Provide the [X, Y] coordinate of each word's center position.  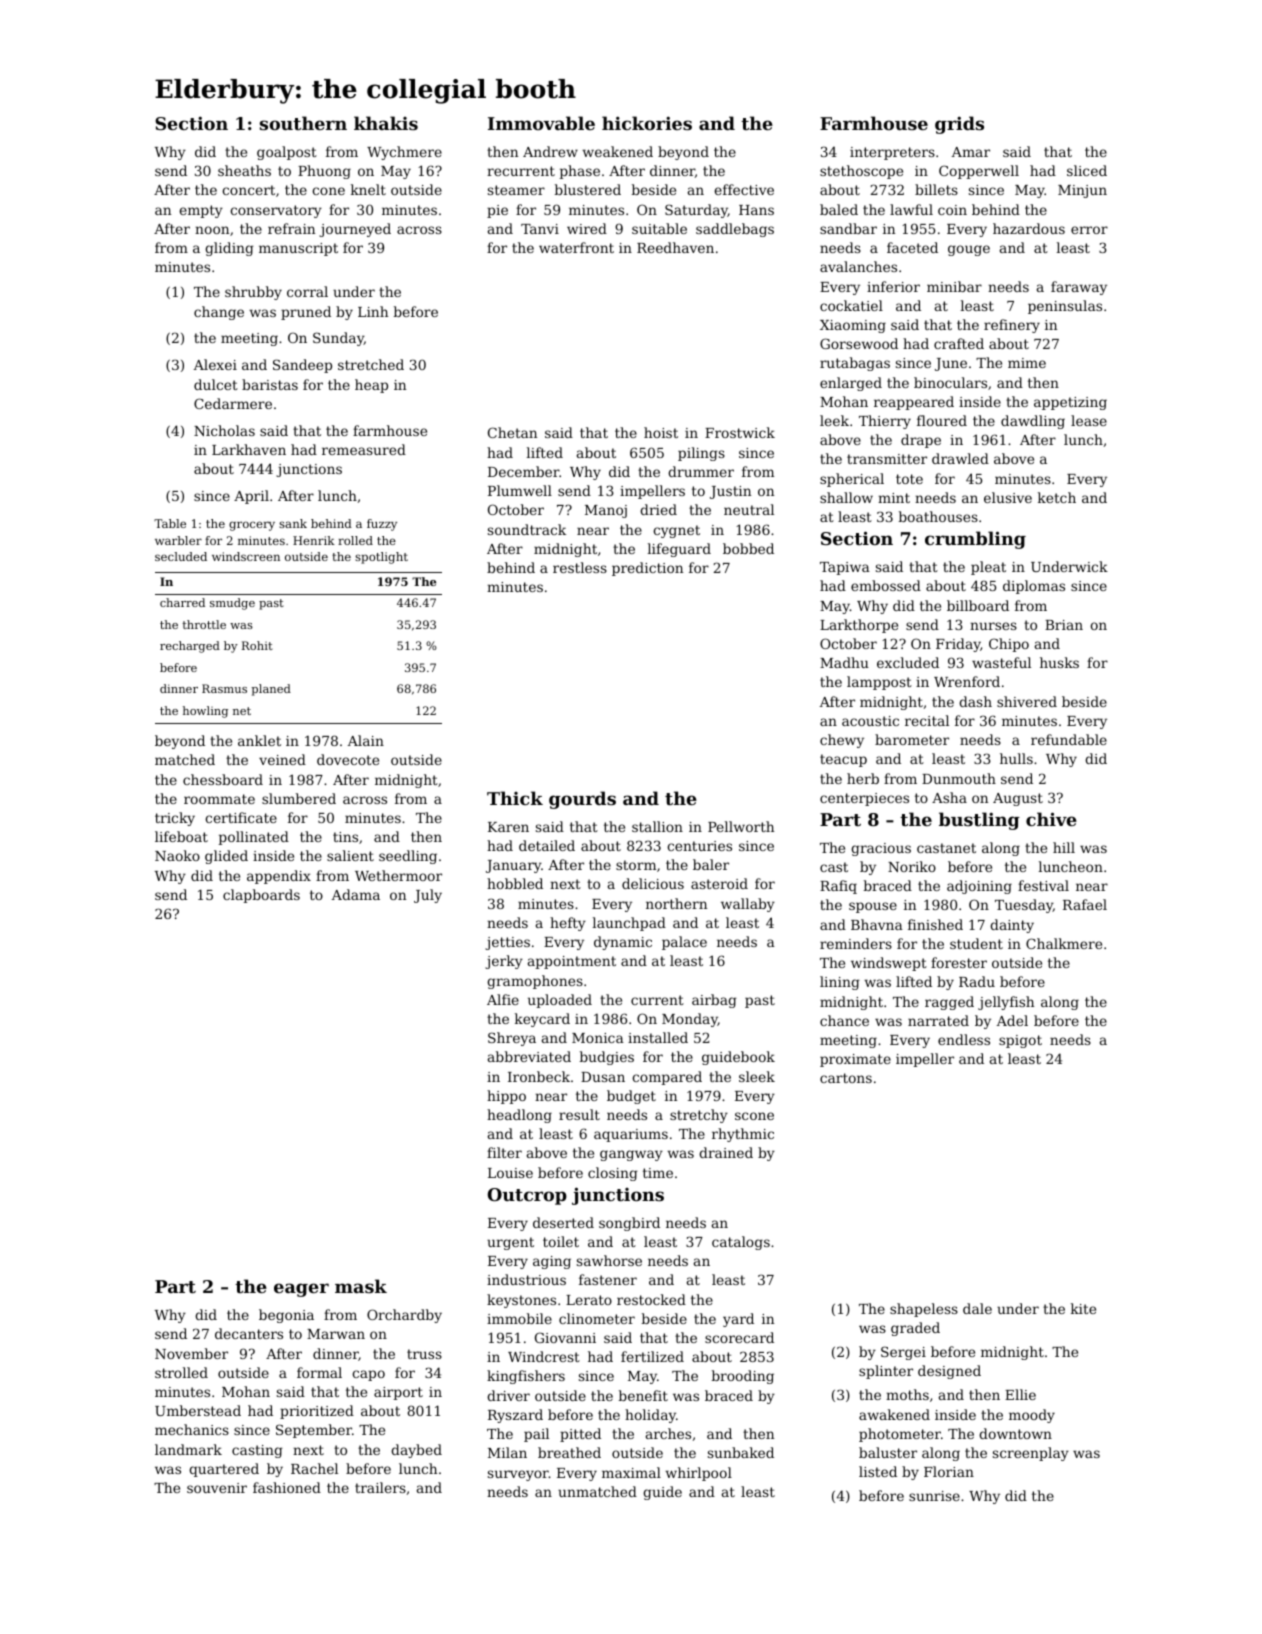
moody [1032, 1416]
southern [303, 123]
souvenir [217, 1488]
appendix [279, 877]
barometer [912, 739]
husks [1059, 662]
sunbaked [741, 1452]
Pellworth [741, 826]
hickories [647, 123]
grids [959, 125]
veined [282, 759]
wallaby [748, 905]
